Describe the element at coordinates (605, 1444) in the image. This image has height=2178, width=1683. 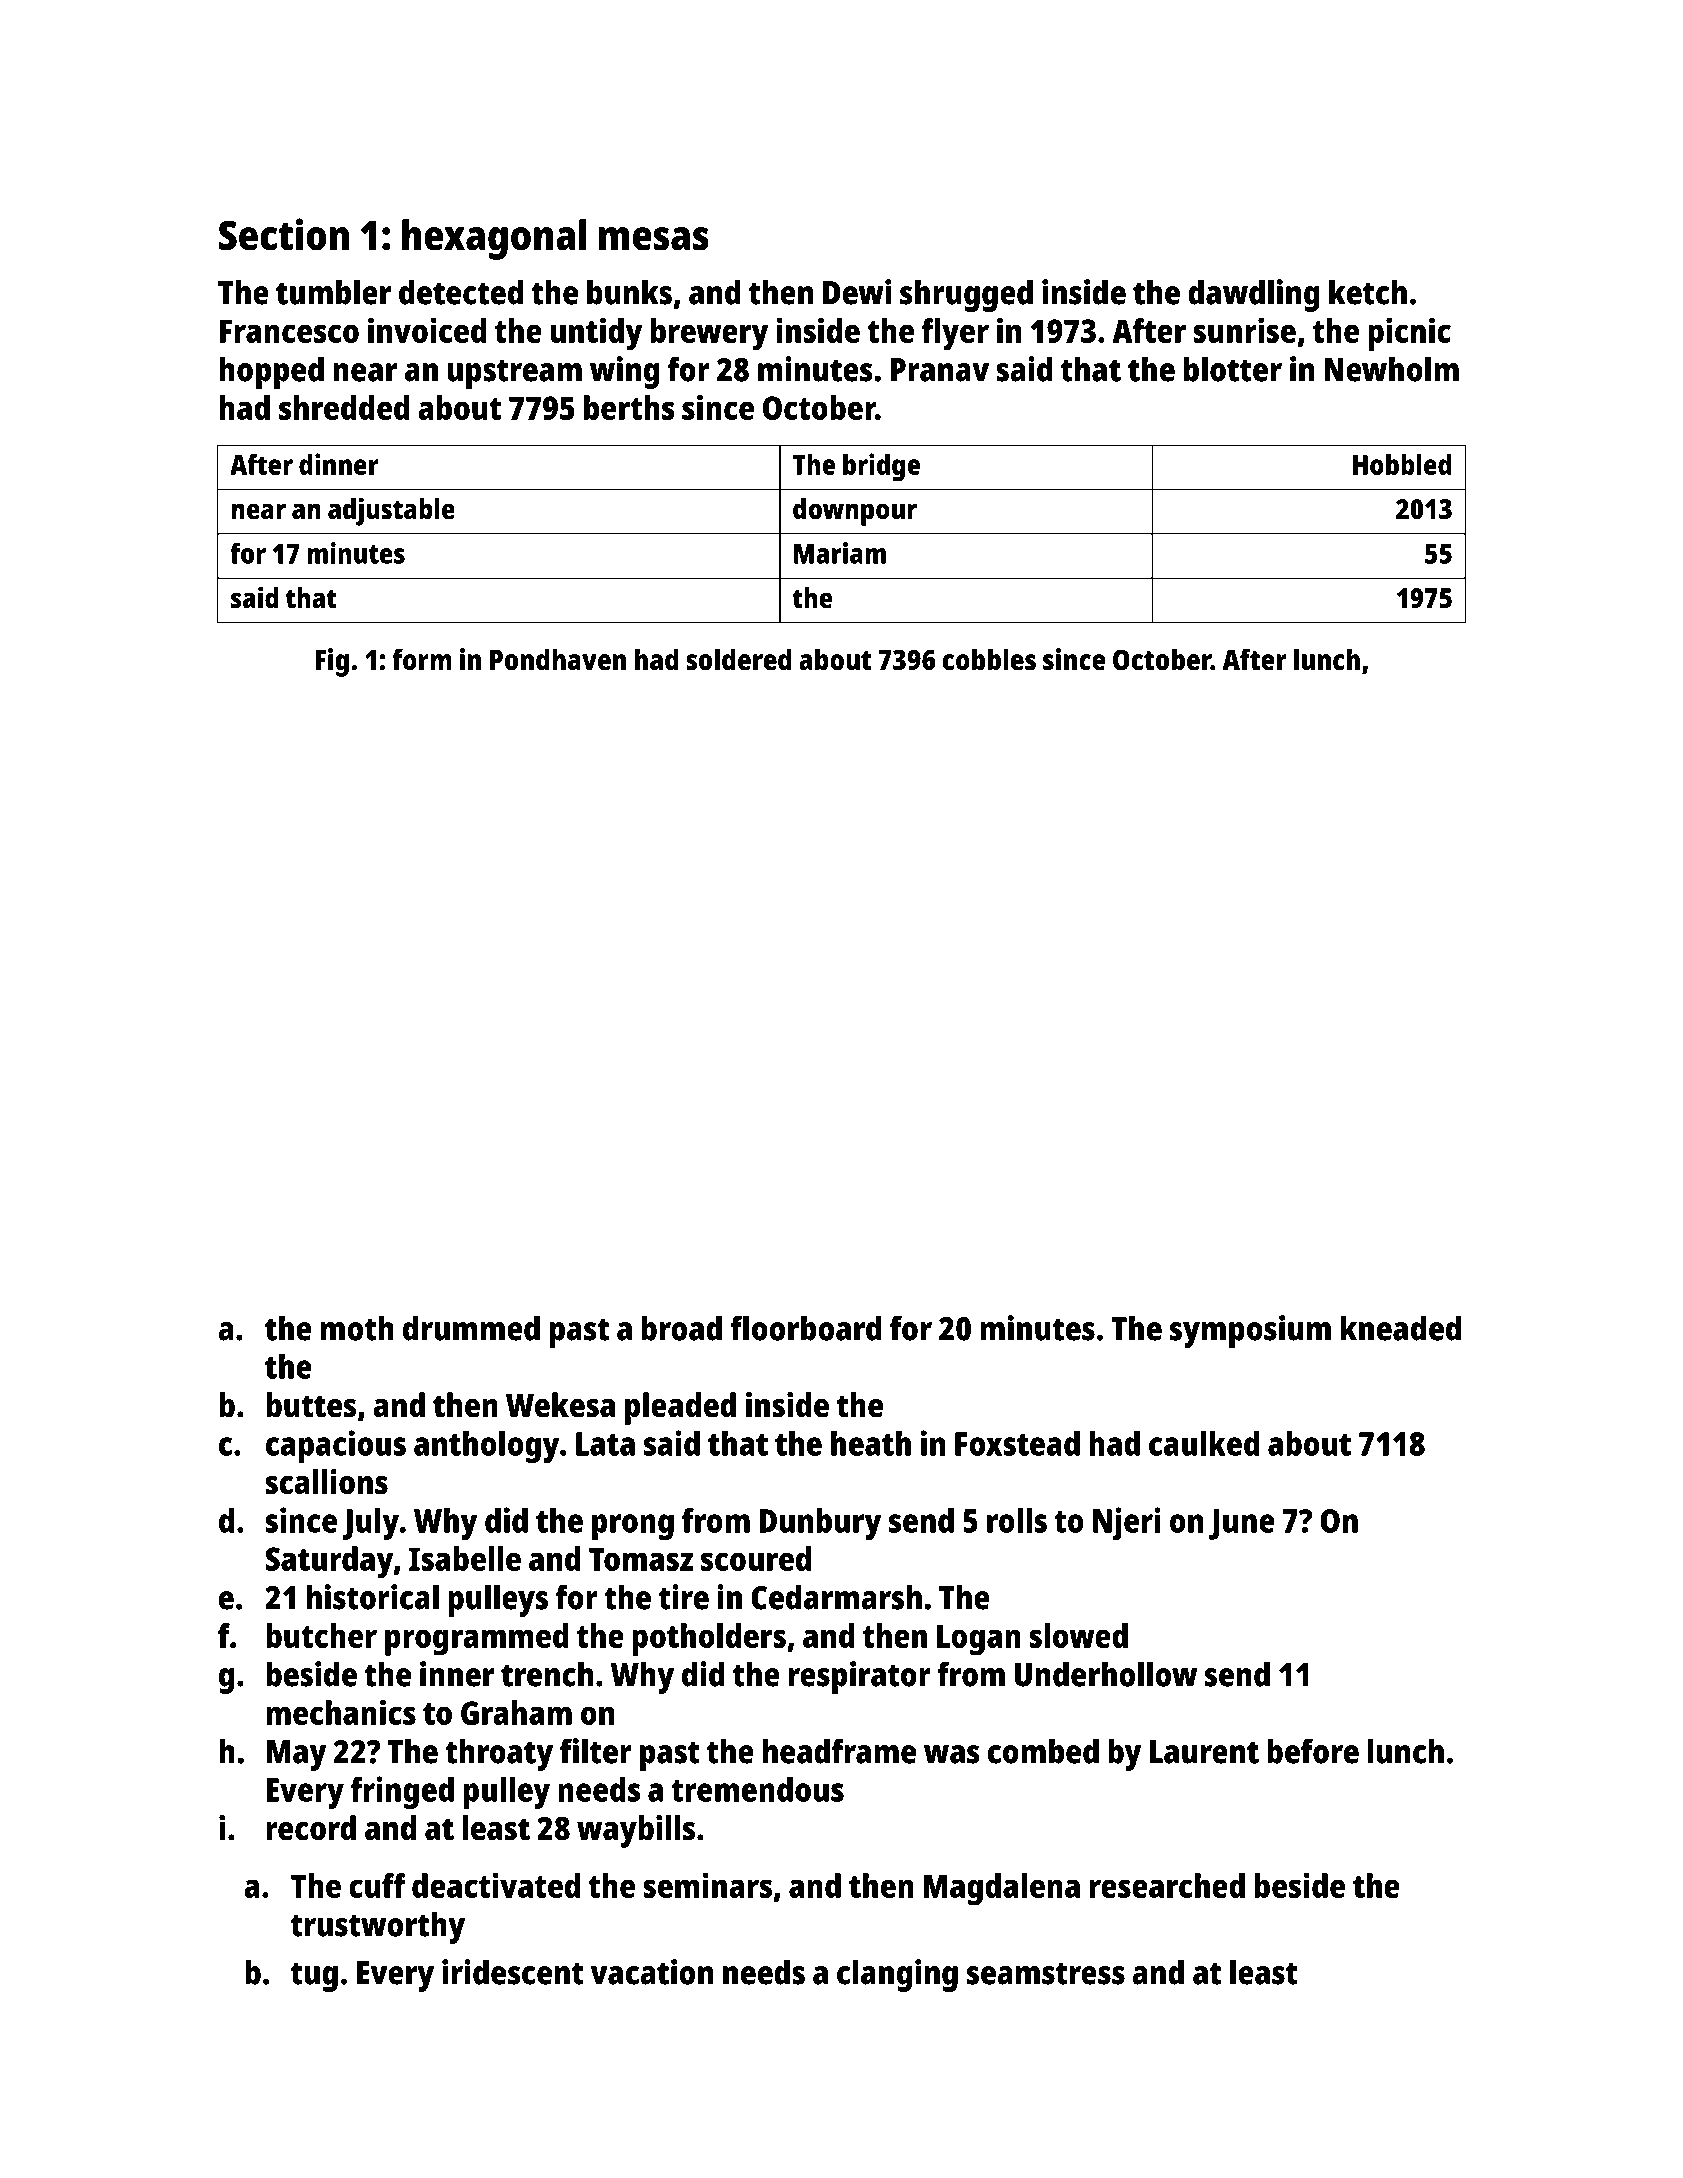
I see `Lata` at that location.
